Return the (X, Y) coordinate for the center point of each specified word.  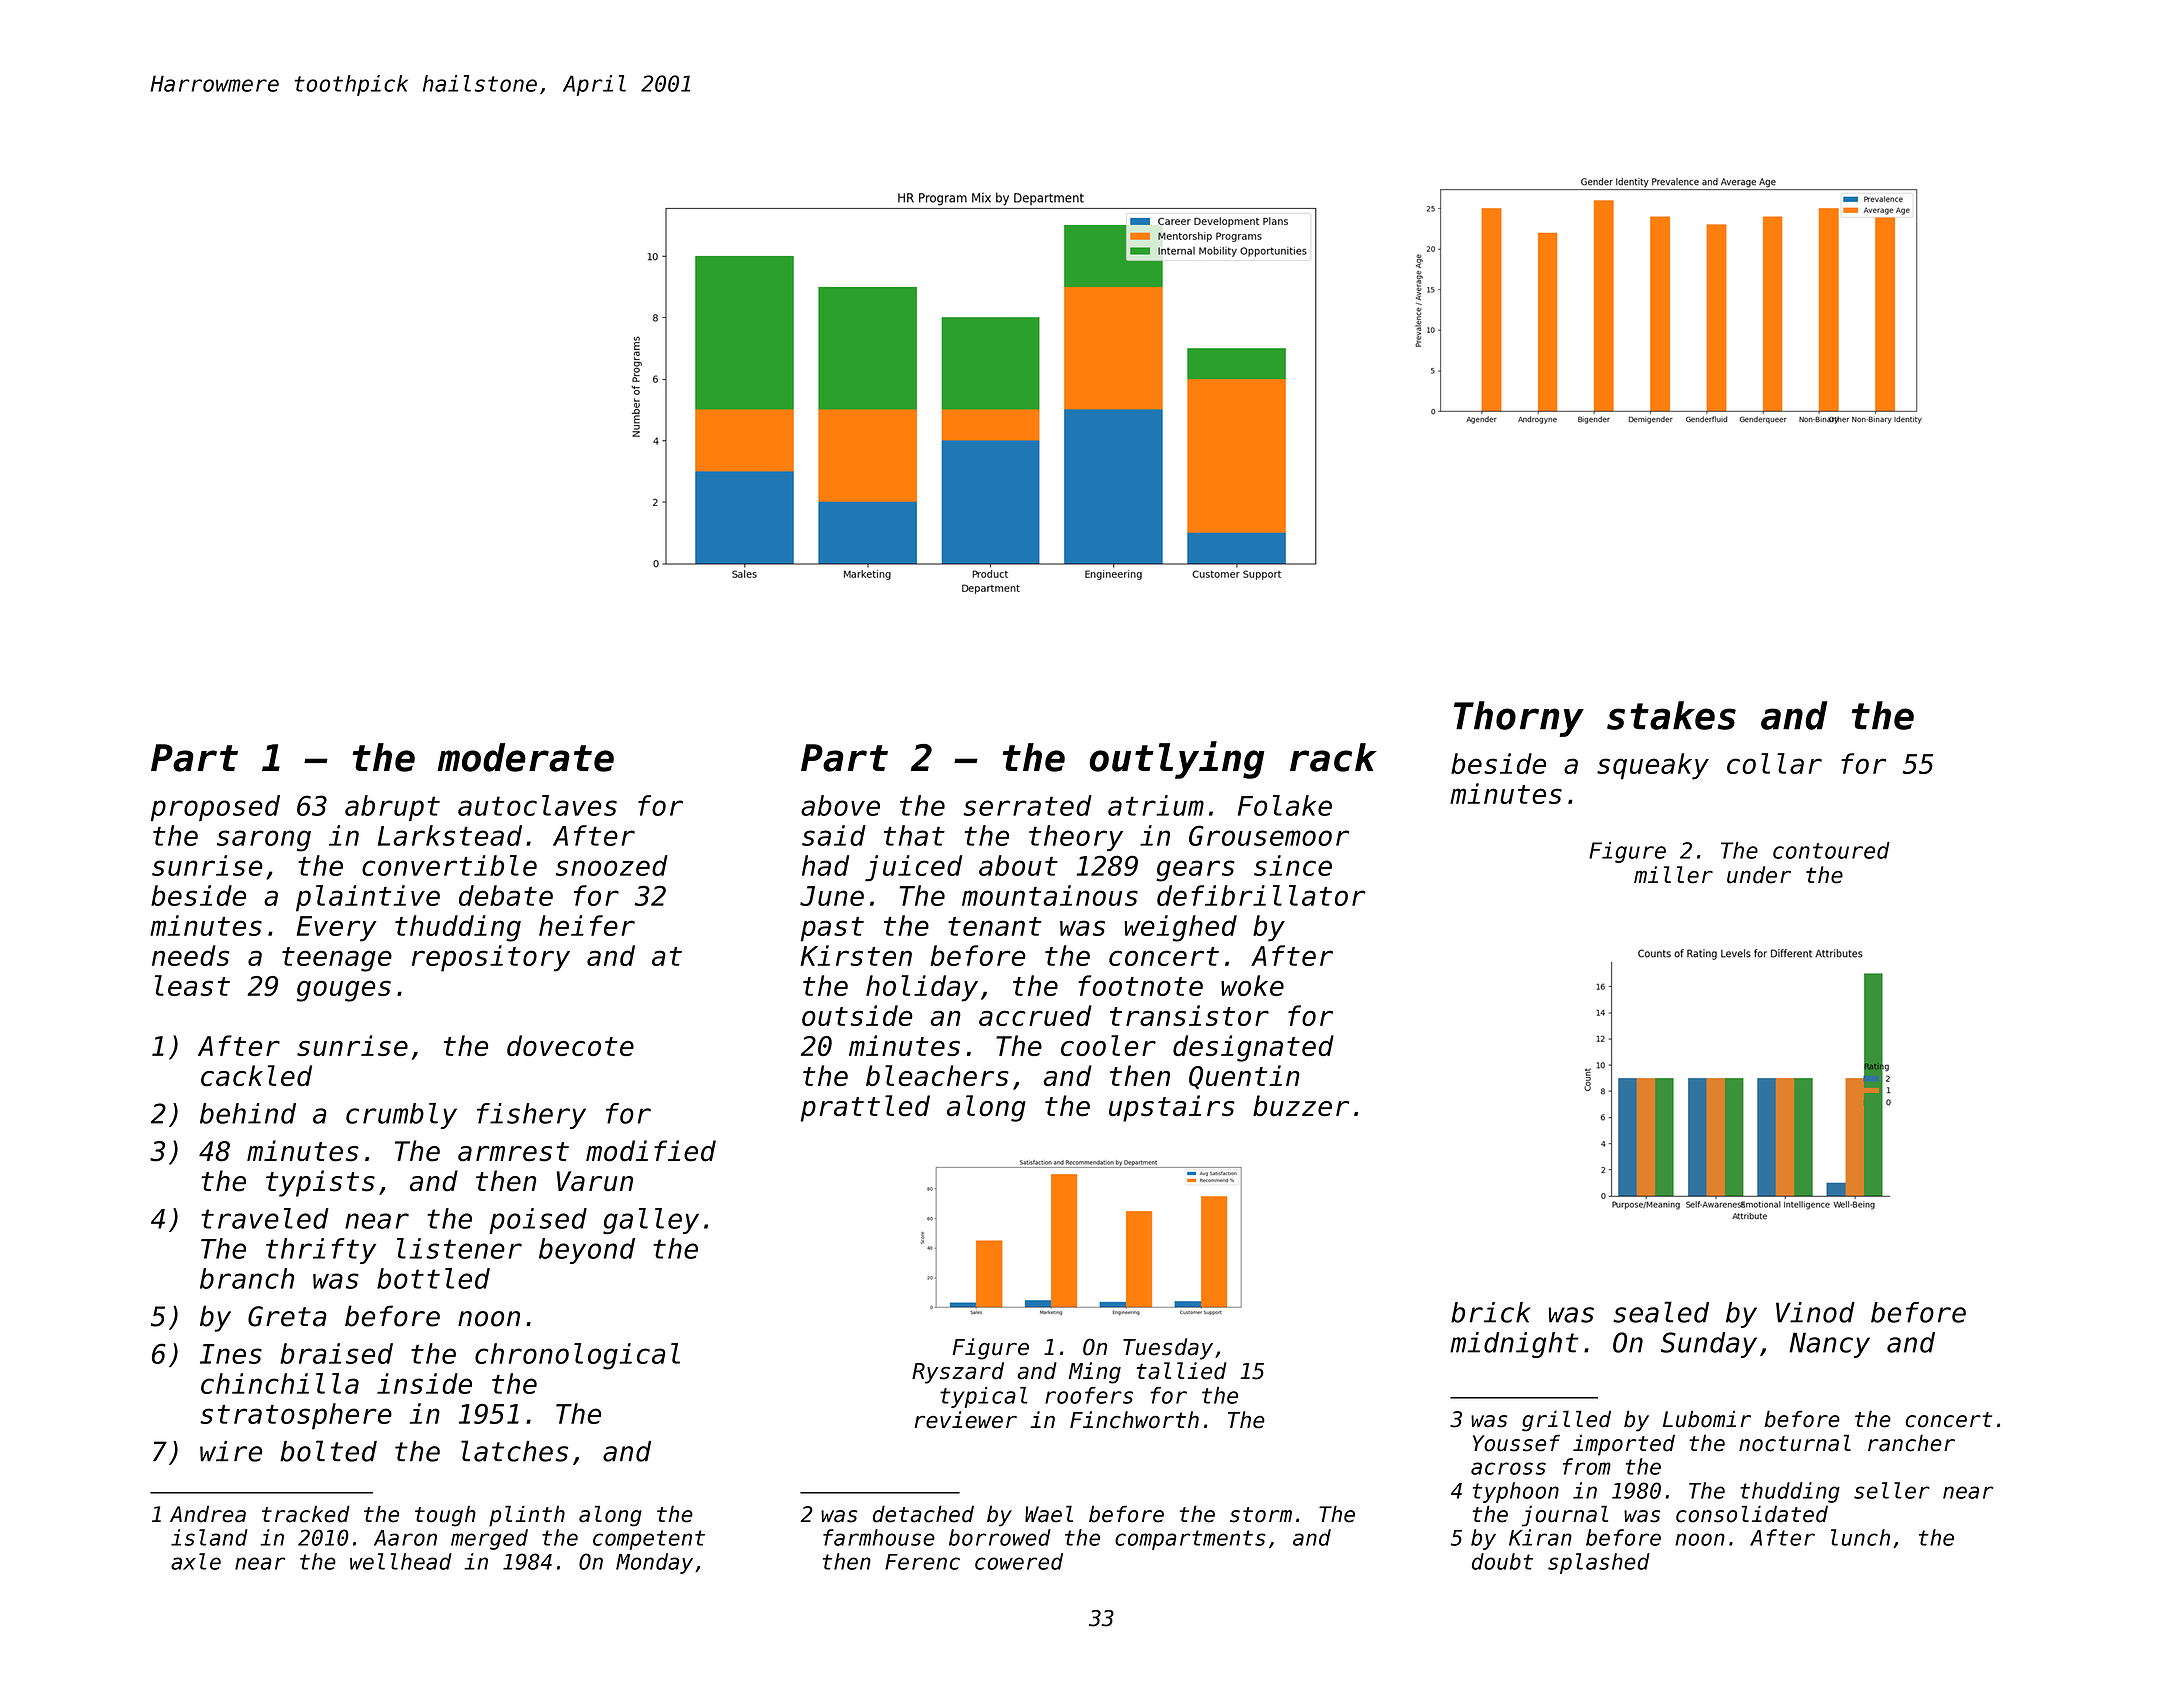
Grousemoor (1269, 835)
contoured (1831, 850)
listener (459, 1248)
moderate (525, 757)
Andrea (208, 1514)
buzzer (1301, 1106)
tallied (1182, 1371)
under (1759, 875)
